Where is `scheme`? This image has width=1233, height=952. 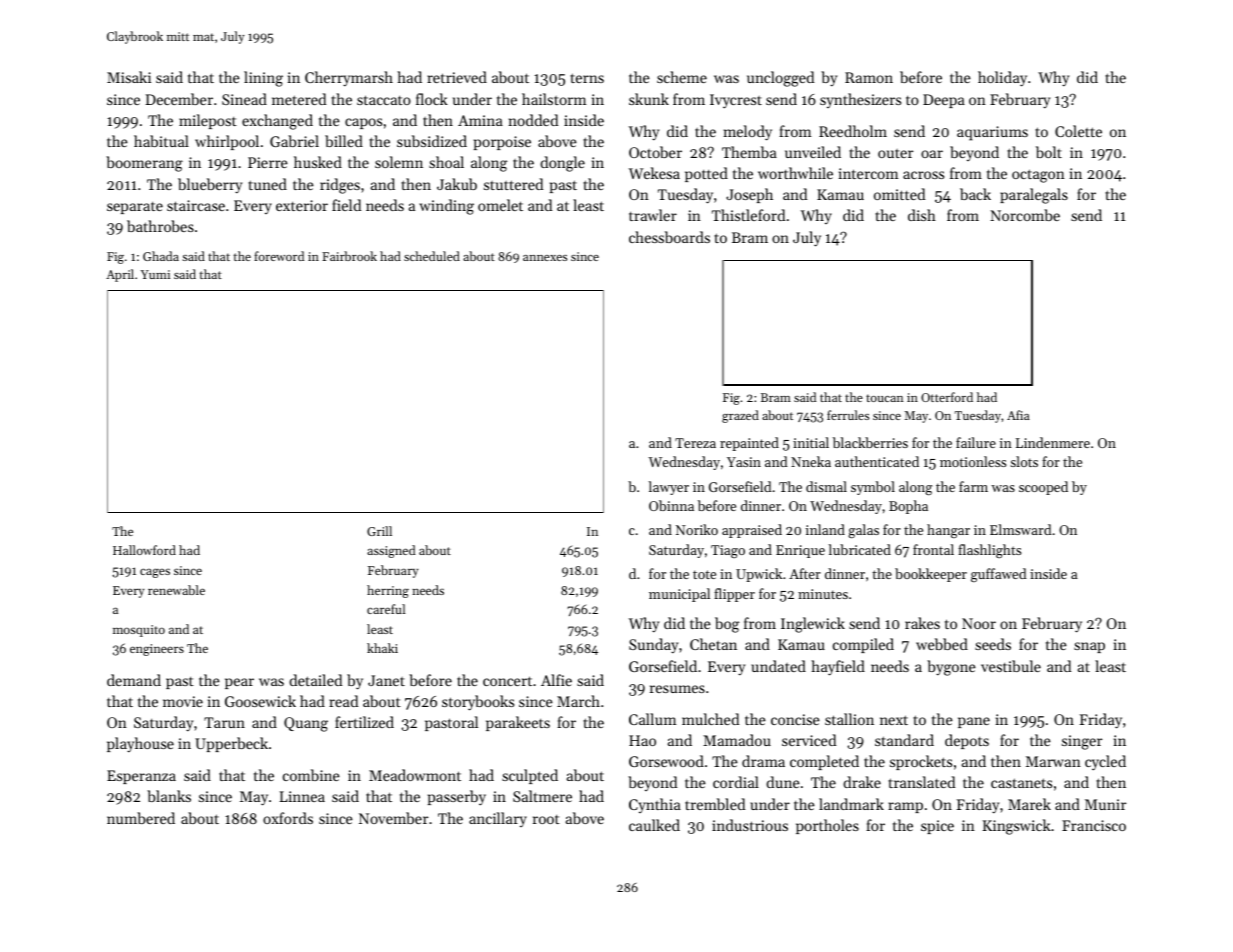 scheme is located at coordinates (682, 77).
